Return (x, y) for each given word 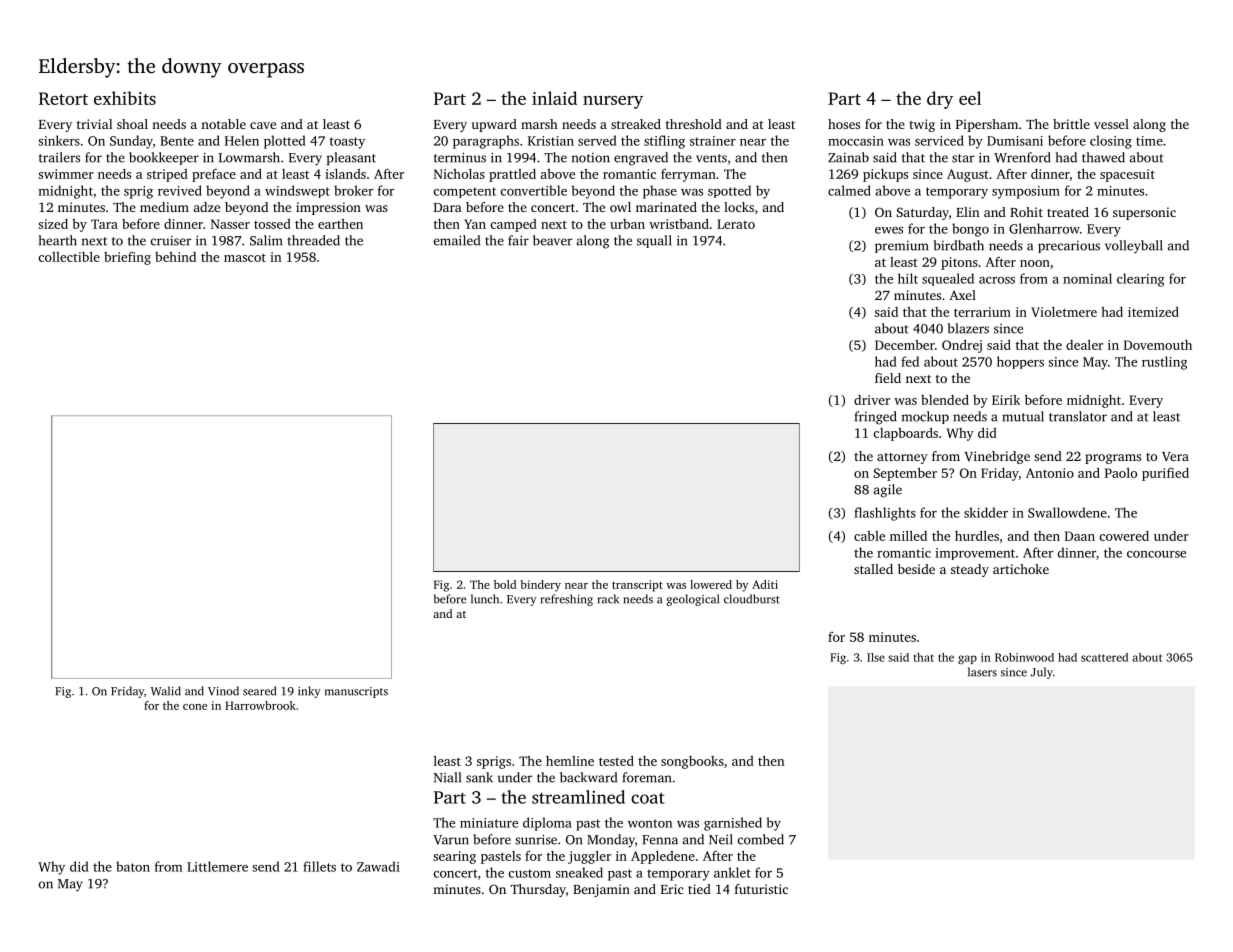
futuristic (761, 889)
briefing (127, 258)
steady (970, 570)
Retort (63, 98)
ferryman (688, 175)
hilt (908, 278)
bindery (540, 586)
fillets (319, 866)
